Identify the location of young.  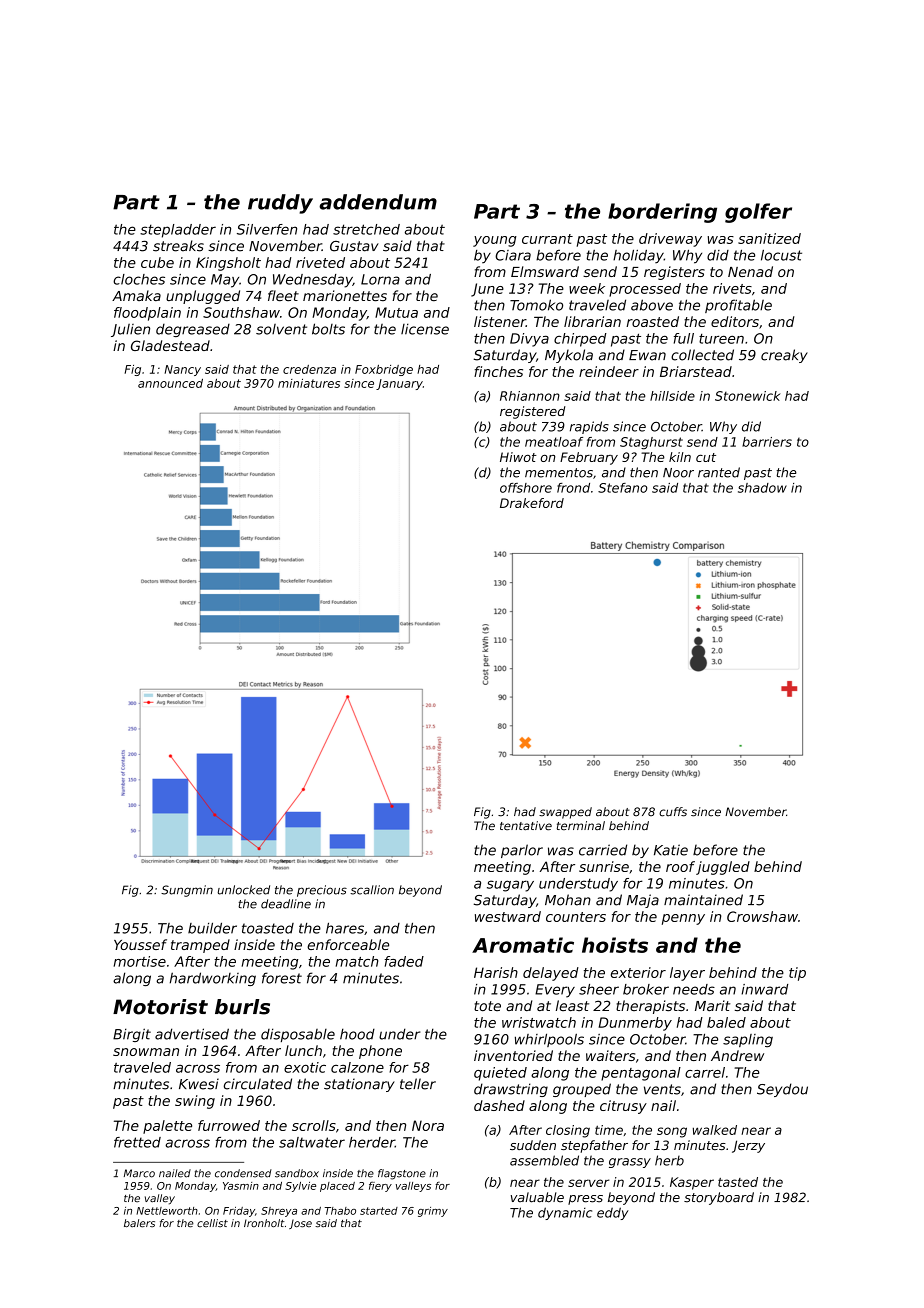
(495, 241).
